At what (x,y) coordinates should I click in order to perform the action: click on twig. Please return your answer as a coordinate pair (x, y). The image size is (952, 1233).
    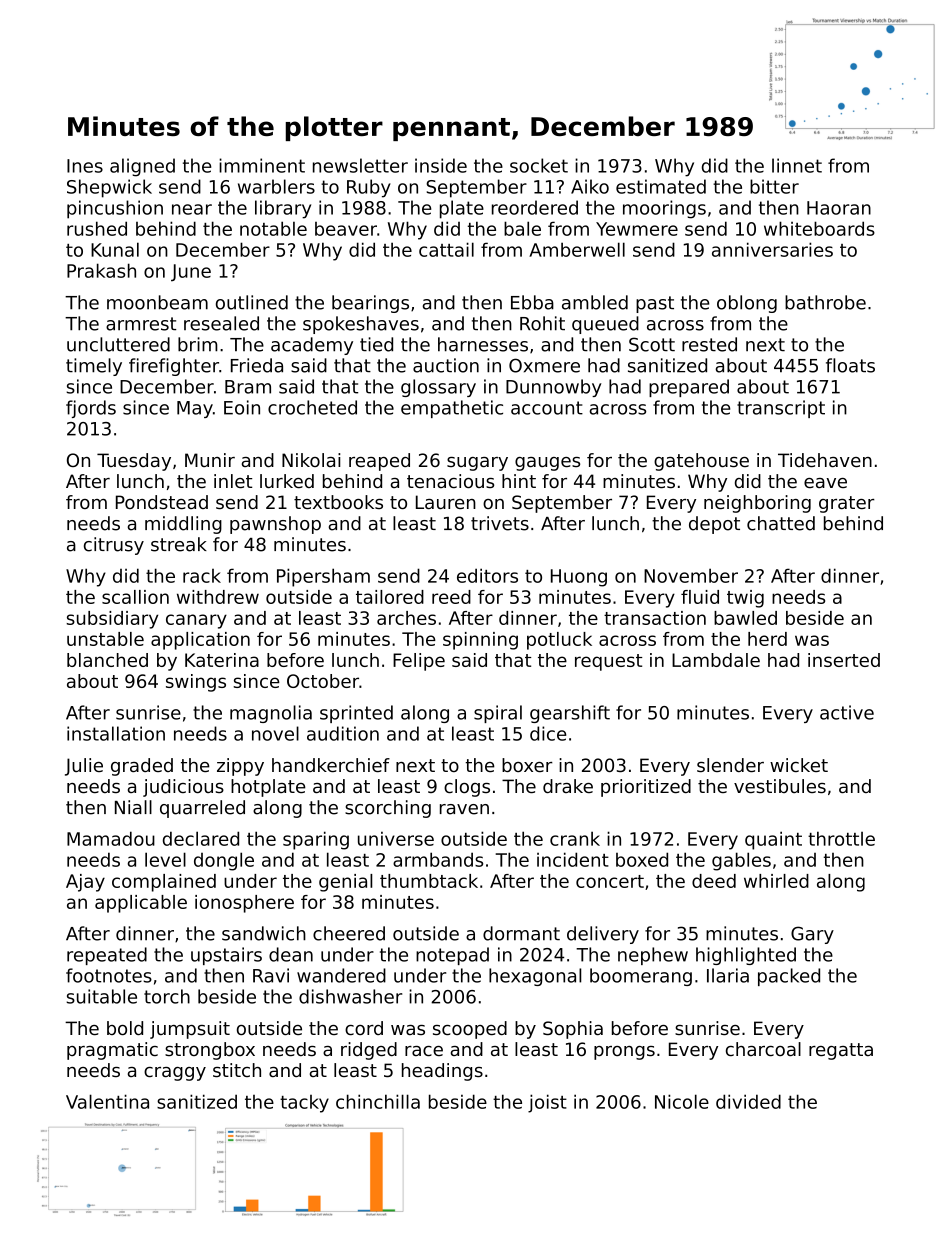
    Looking at the image, I should click on (745, 599).
